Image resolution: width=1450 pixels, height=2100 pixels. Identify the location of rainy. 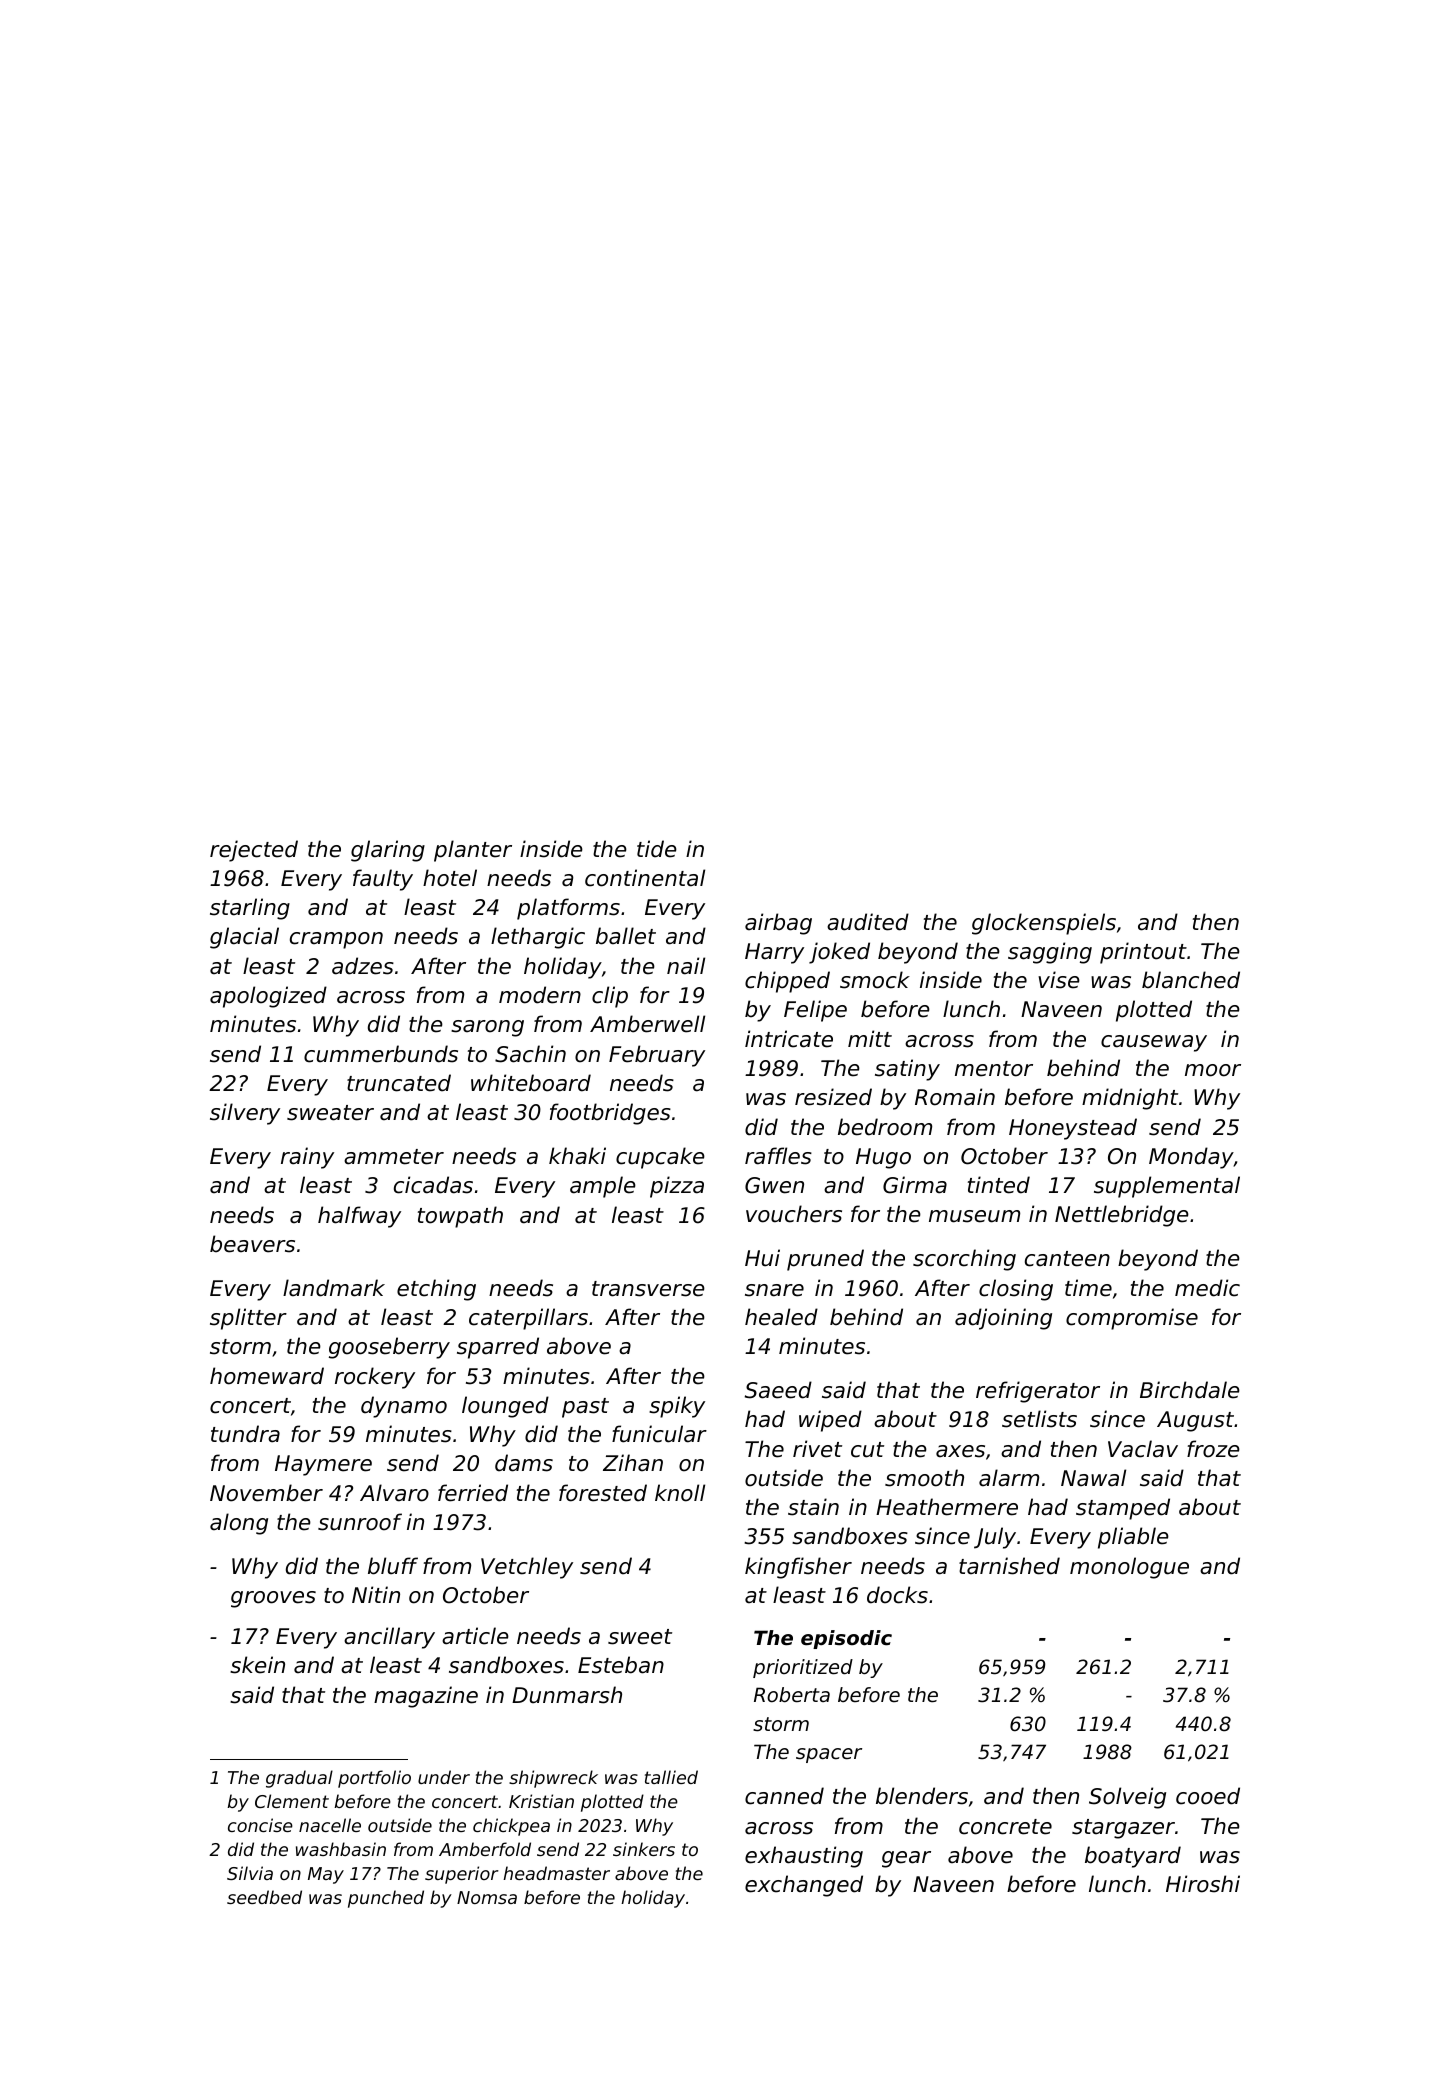
(307, 1158).
